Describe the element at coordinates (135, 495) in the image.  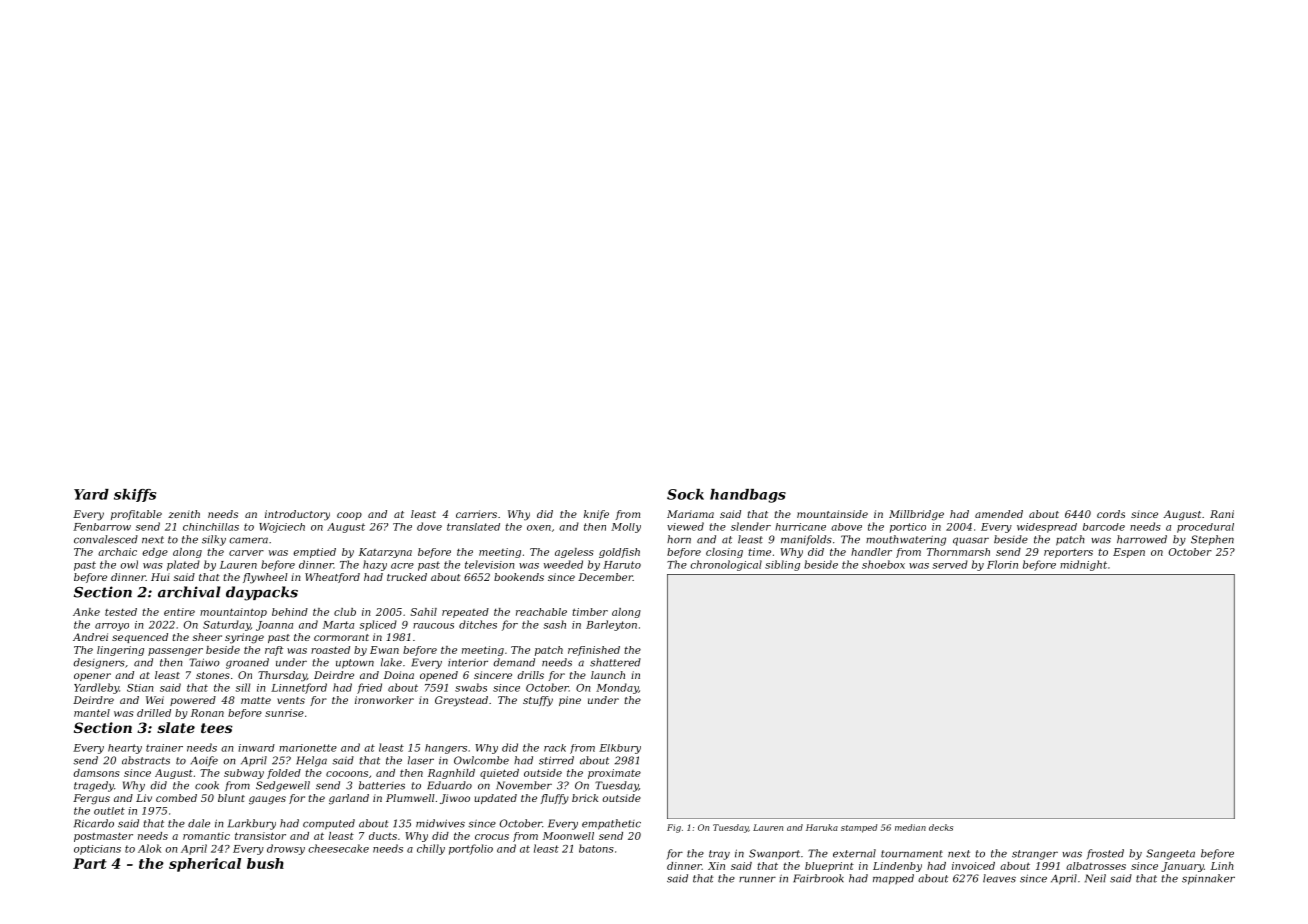
I see `skiffs` at that location.
